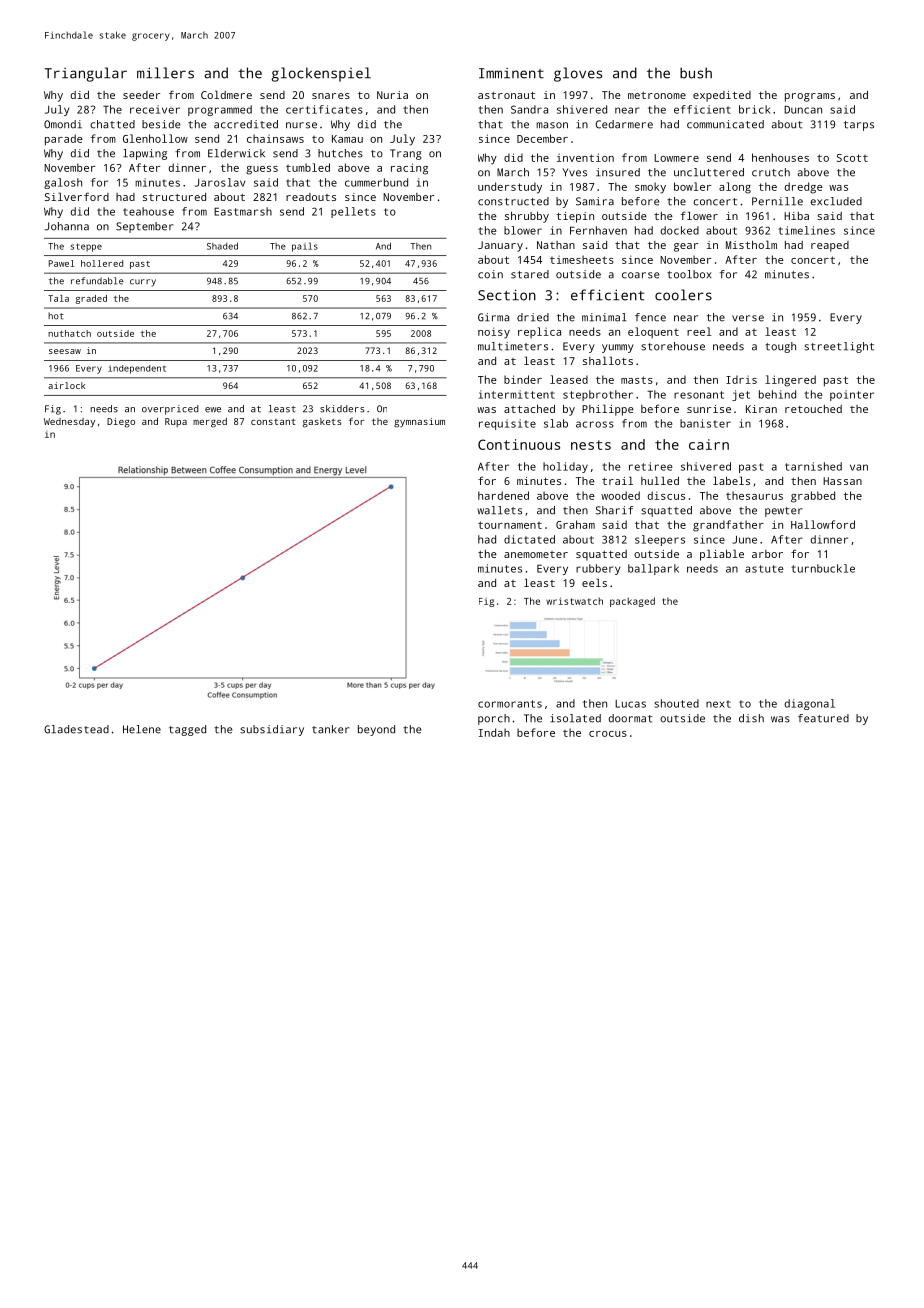  I want to click on communicated, so click(725, 124).
